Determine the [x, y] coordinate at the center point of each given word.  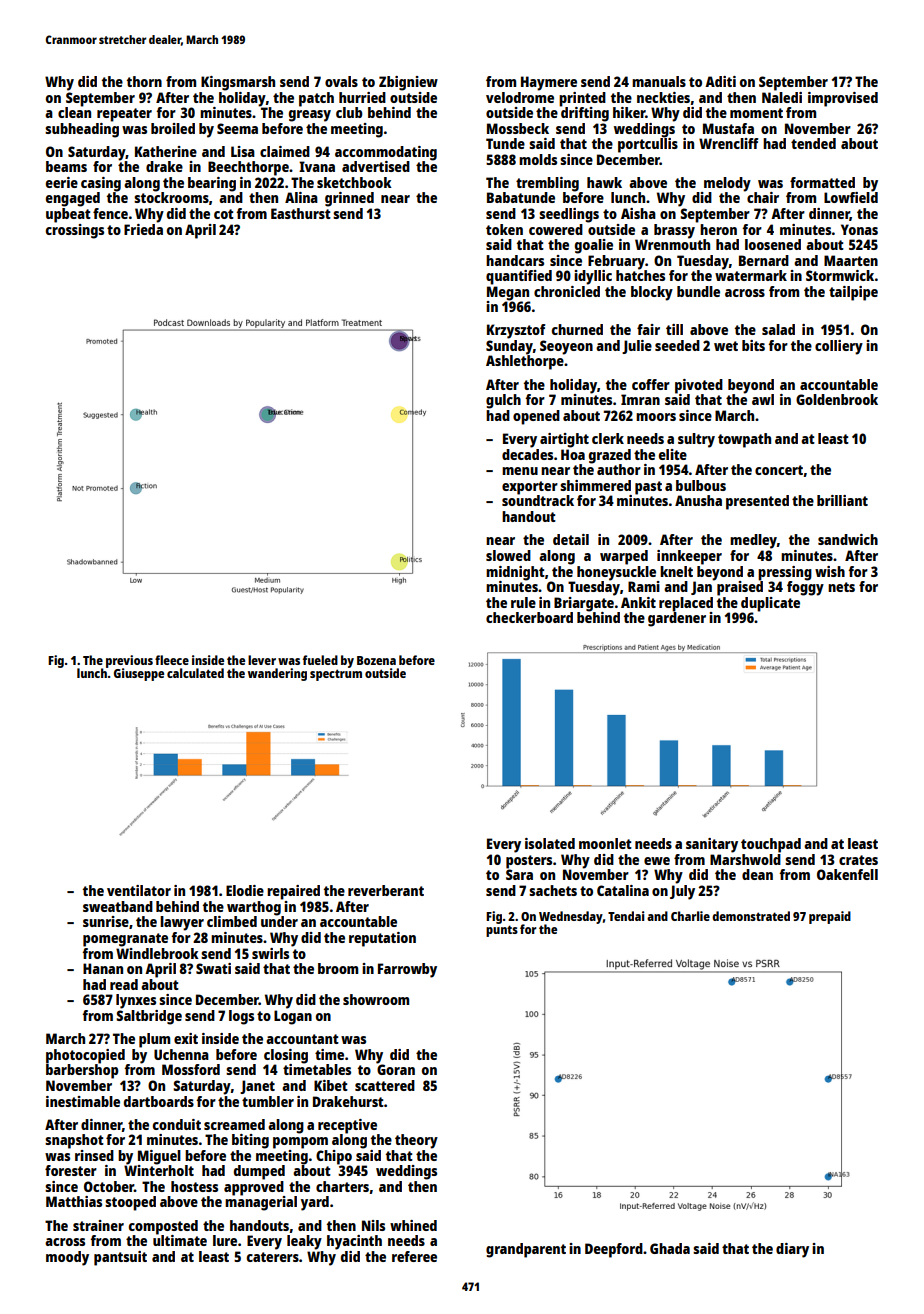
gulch [503, 401]
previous [129, 661]
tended [813, 143]
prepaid [830, 917]
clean [74, 112]
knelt [676, 571]
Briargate [584, 604]
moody [67, 1258]
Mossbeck [518, 128]
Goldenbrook [837, 399]
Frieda [143, 229]
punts [502, 931]
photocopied [85, 1056]
